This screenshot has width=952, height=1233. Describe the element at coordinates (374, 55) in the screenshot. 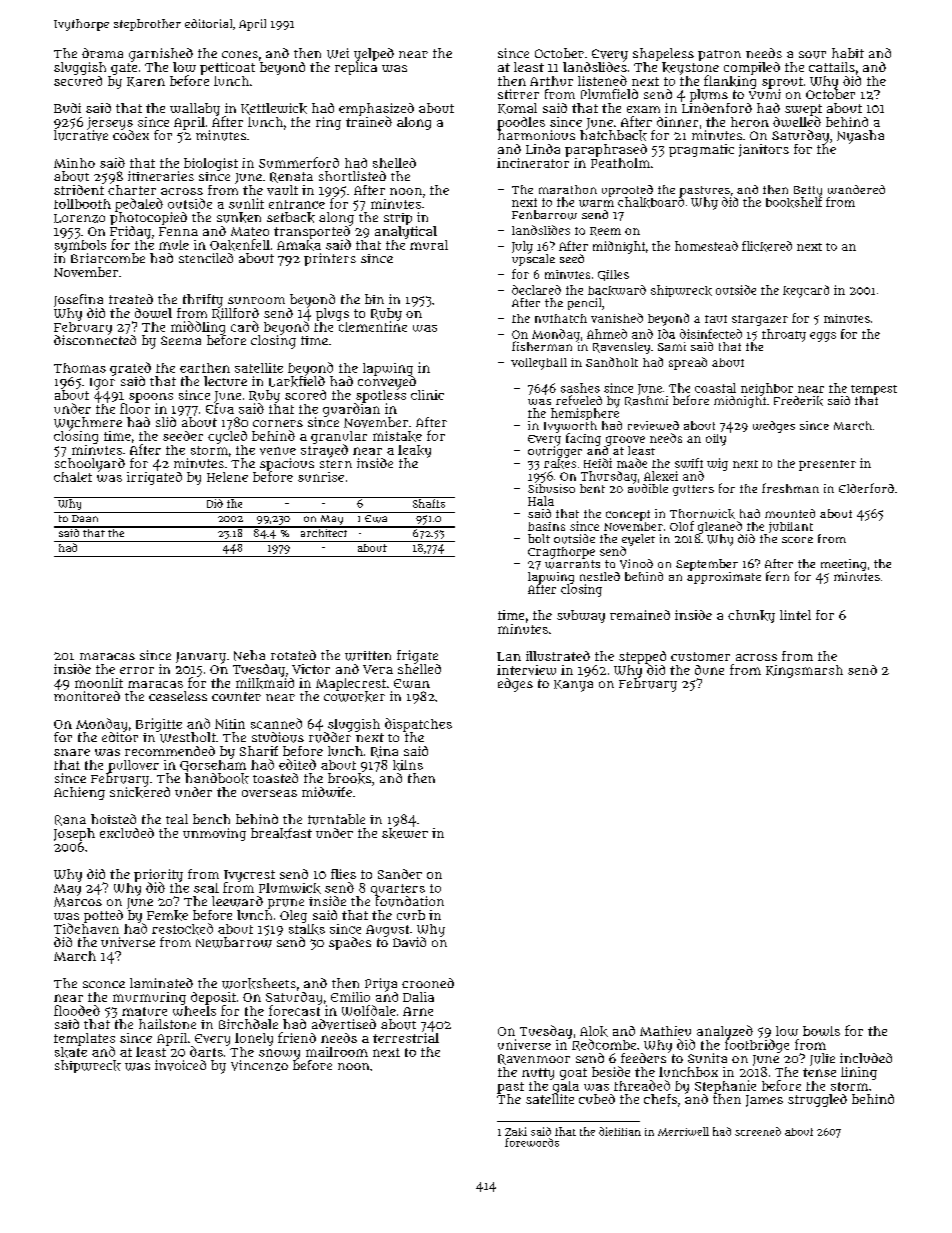

I see `yelped` at that location.
